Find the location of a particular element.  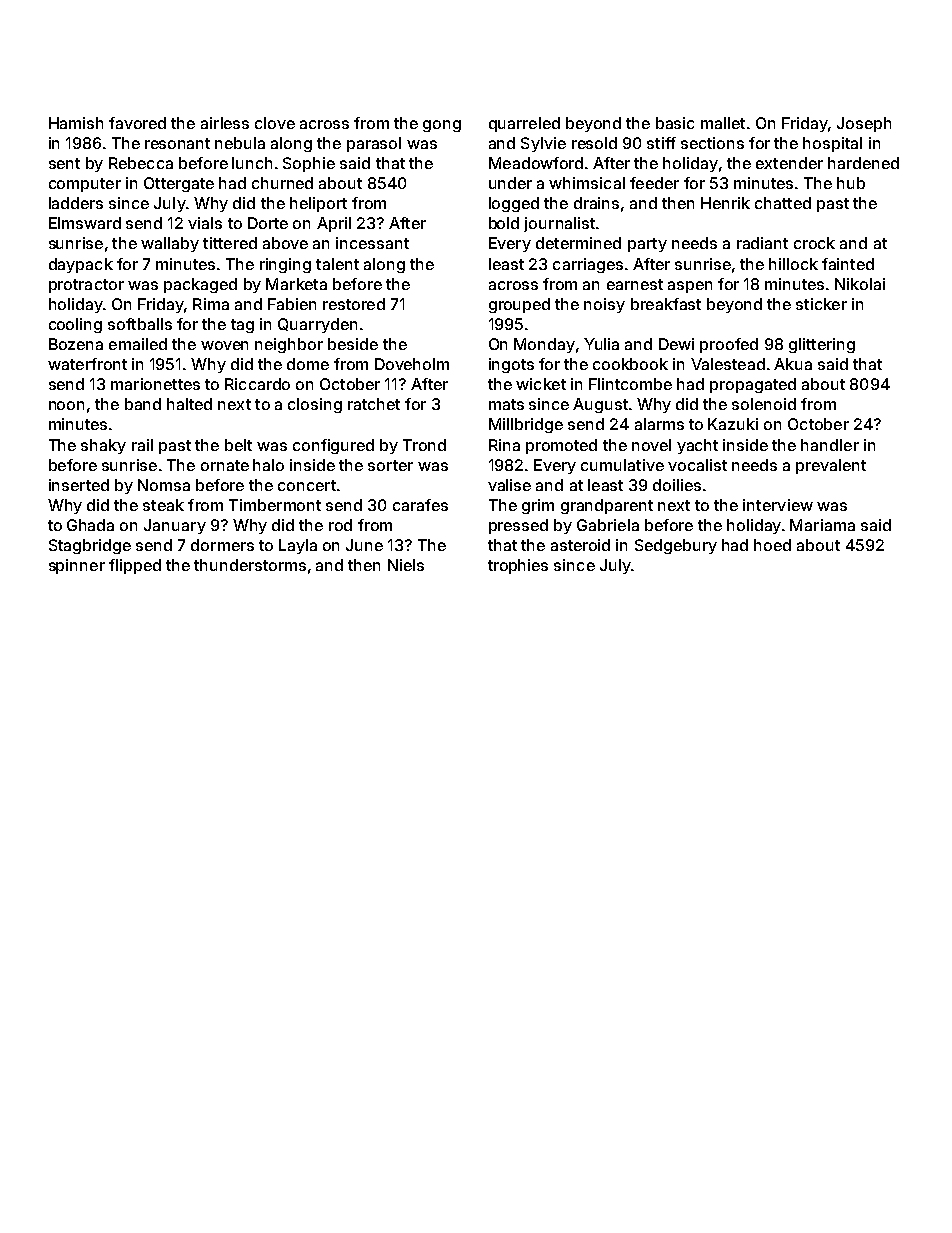

flipped is located at coordinates (135, 566).
